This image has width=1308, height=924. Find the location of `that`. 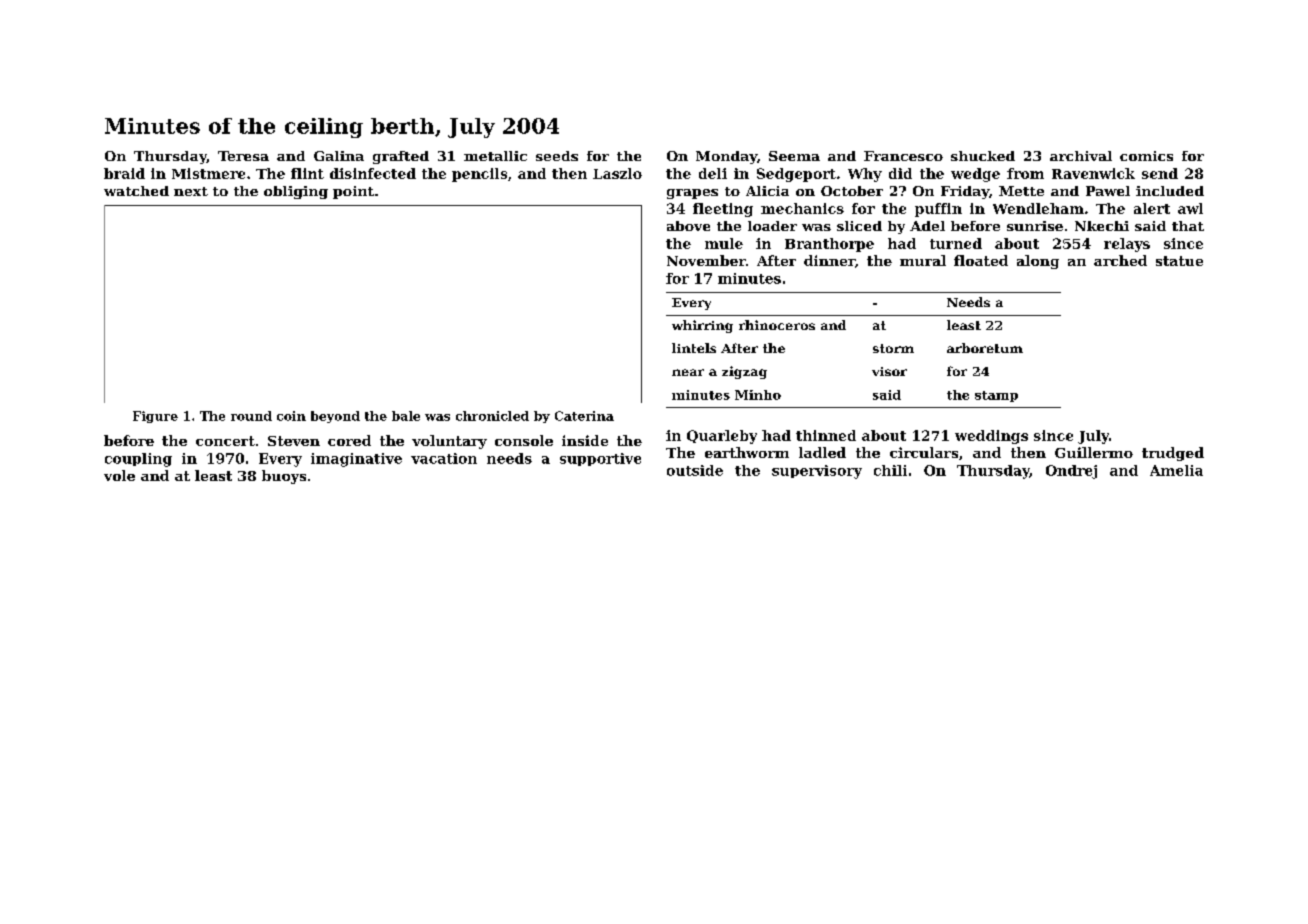

that is located at coordinates (1188, 226).
